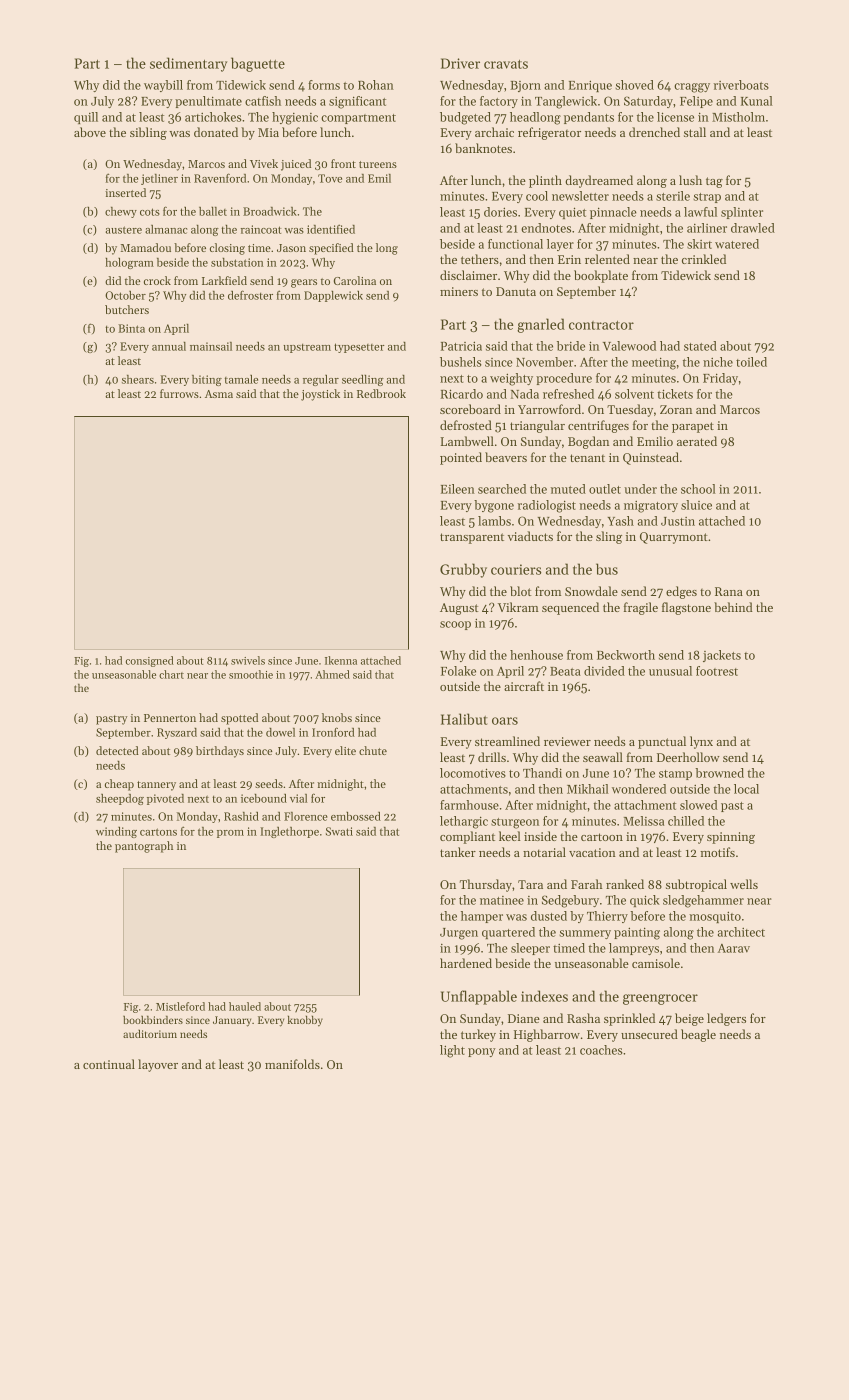  What do you see at coordinates (169, 346) in the screenshot?
I see `annual` at bounding box center [169, 346].
